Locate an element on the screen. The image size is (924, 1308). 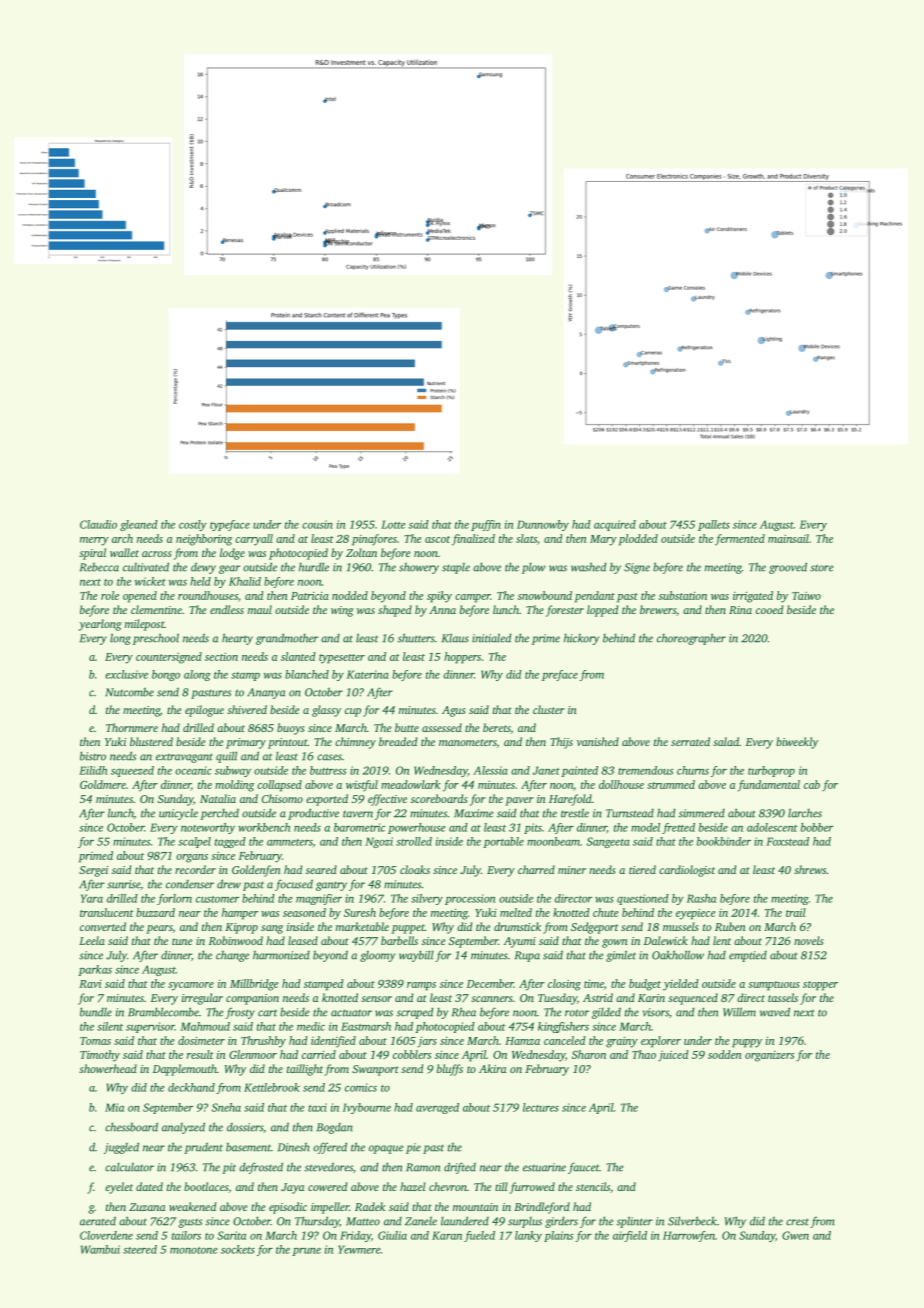
lectures is located at coordinates (541, 1107).
